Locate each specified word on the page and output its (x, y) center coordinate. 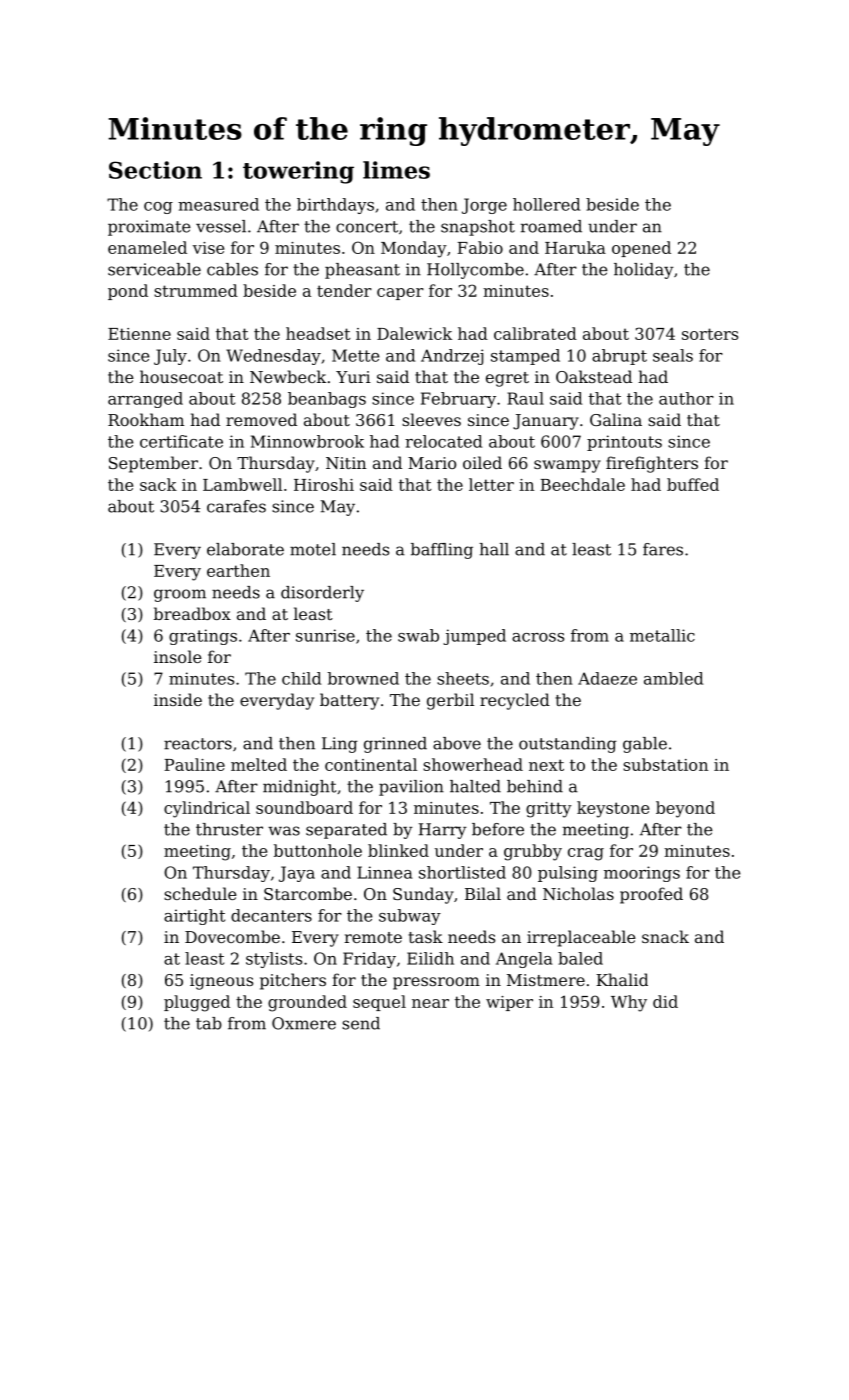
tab (209, 1023)
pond (128, 292)
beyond (685, 809)
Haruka (575, 247)
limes (396, 170)
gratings (203, 637)
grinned (395, 745)
